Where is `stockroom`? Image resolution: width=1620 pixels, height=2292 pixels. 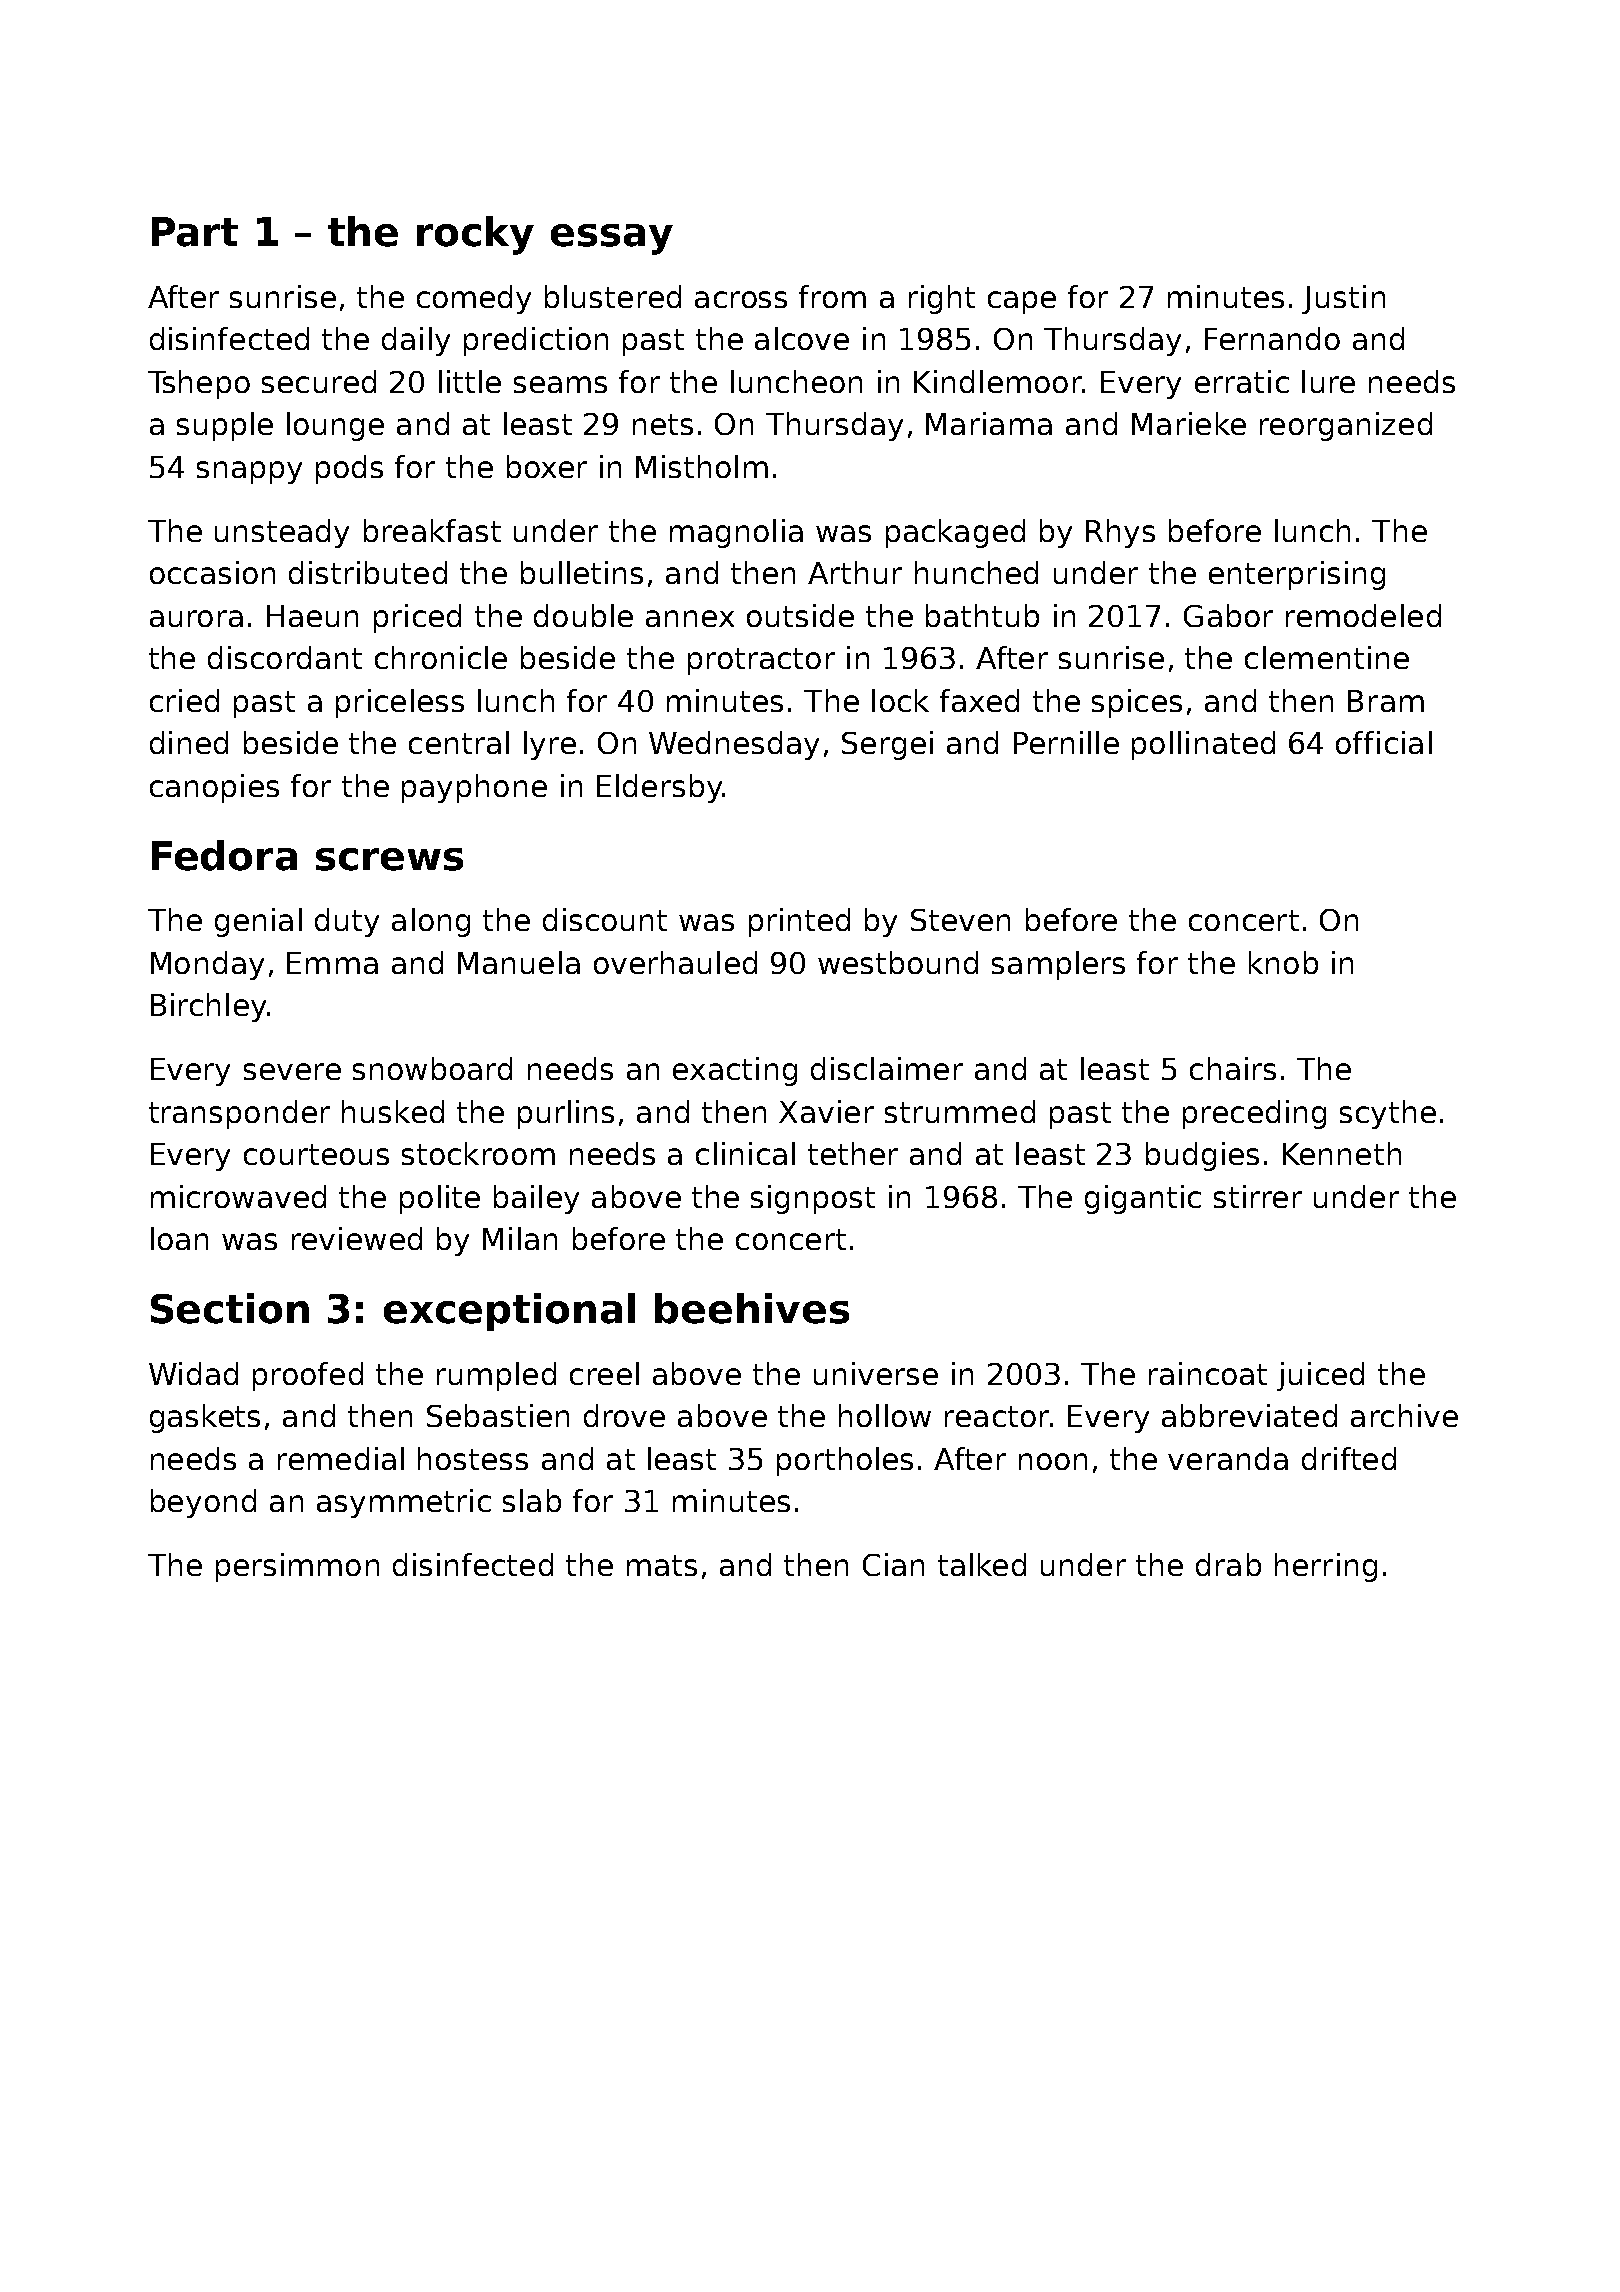 stockroom is located at coordinates (478, 1153).
